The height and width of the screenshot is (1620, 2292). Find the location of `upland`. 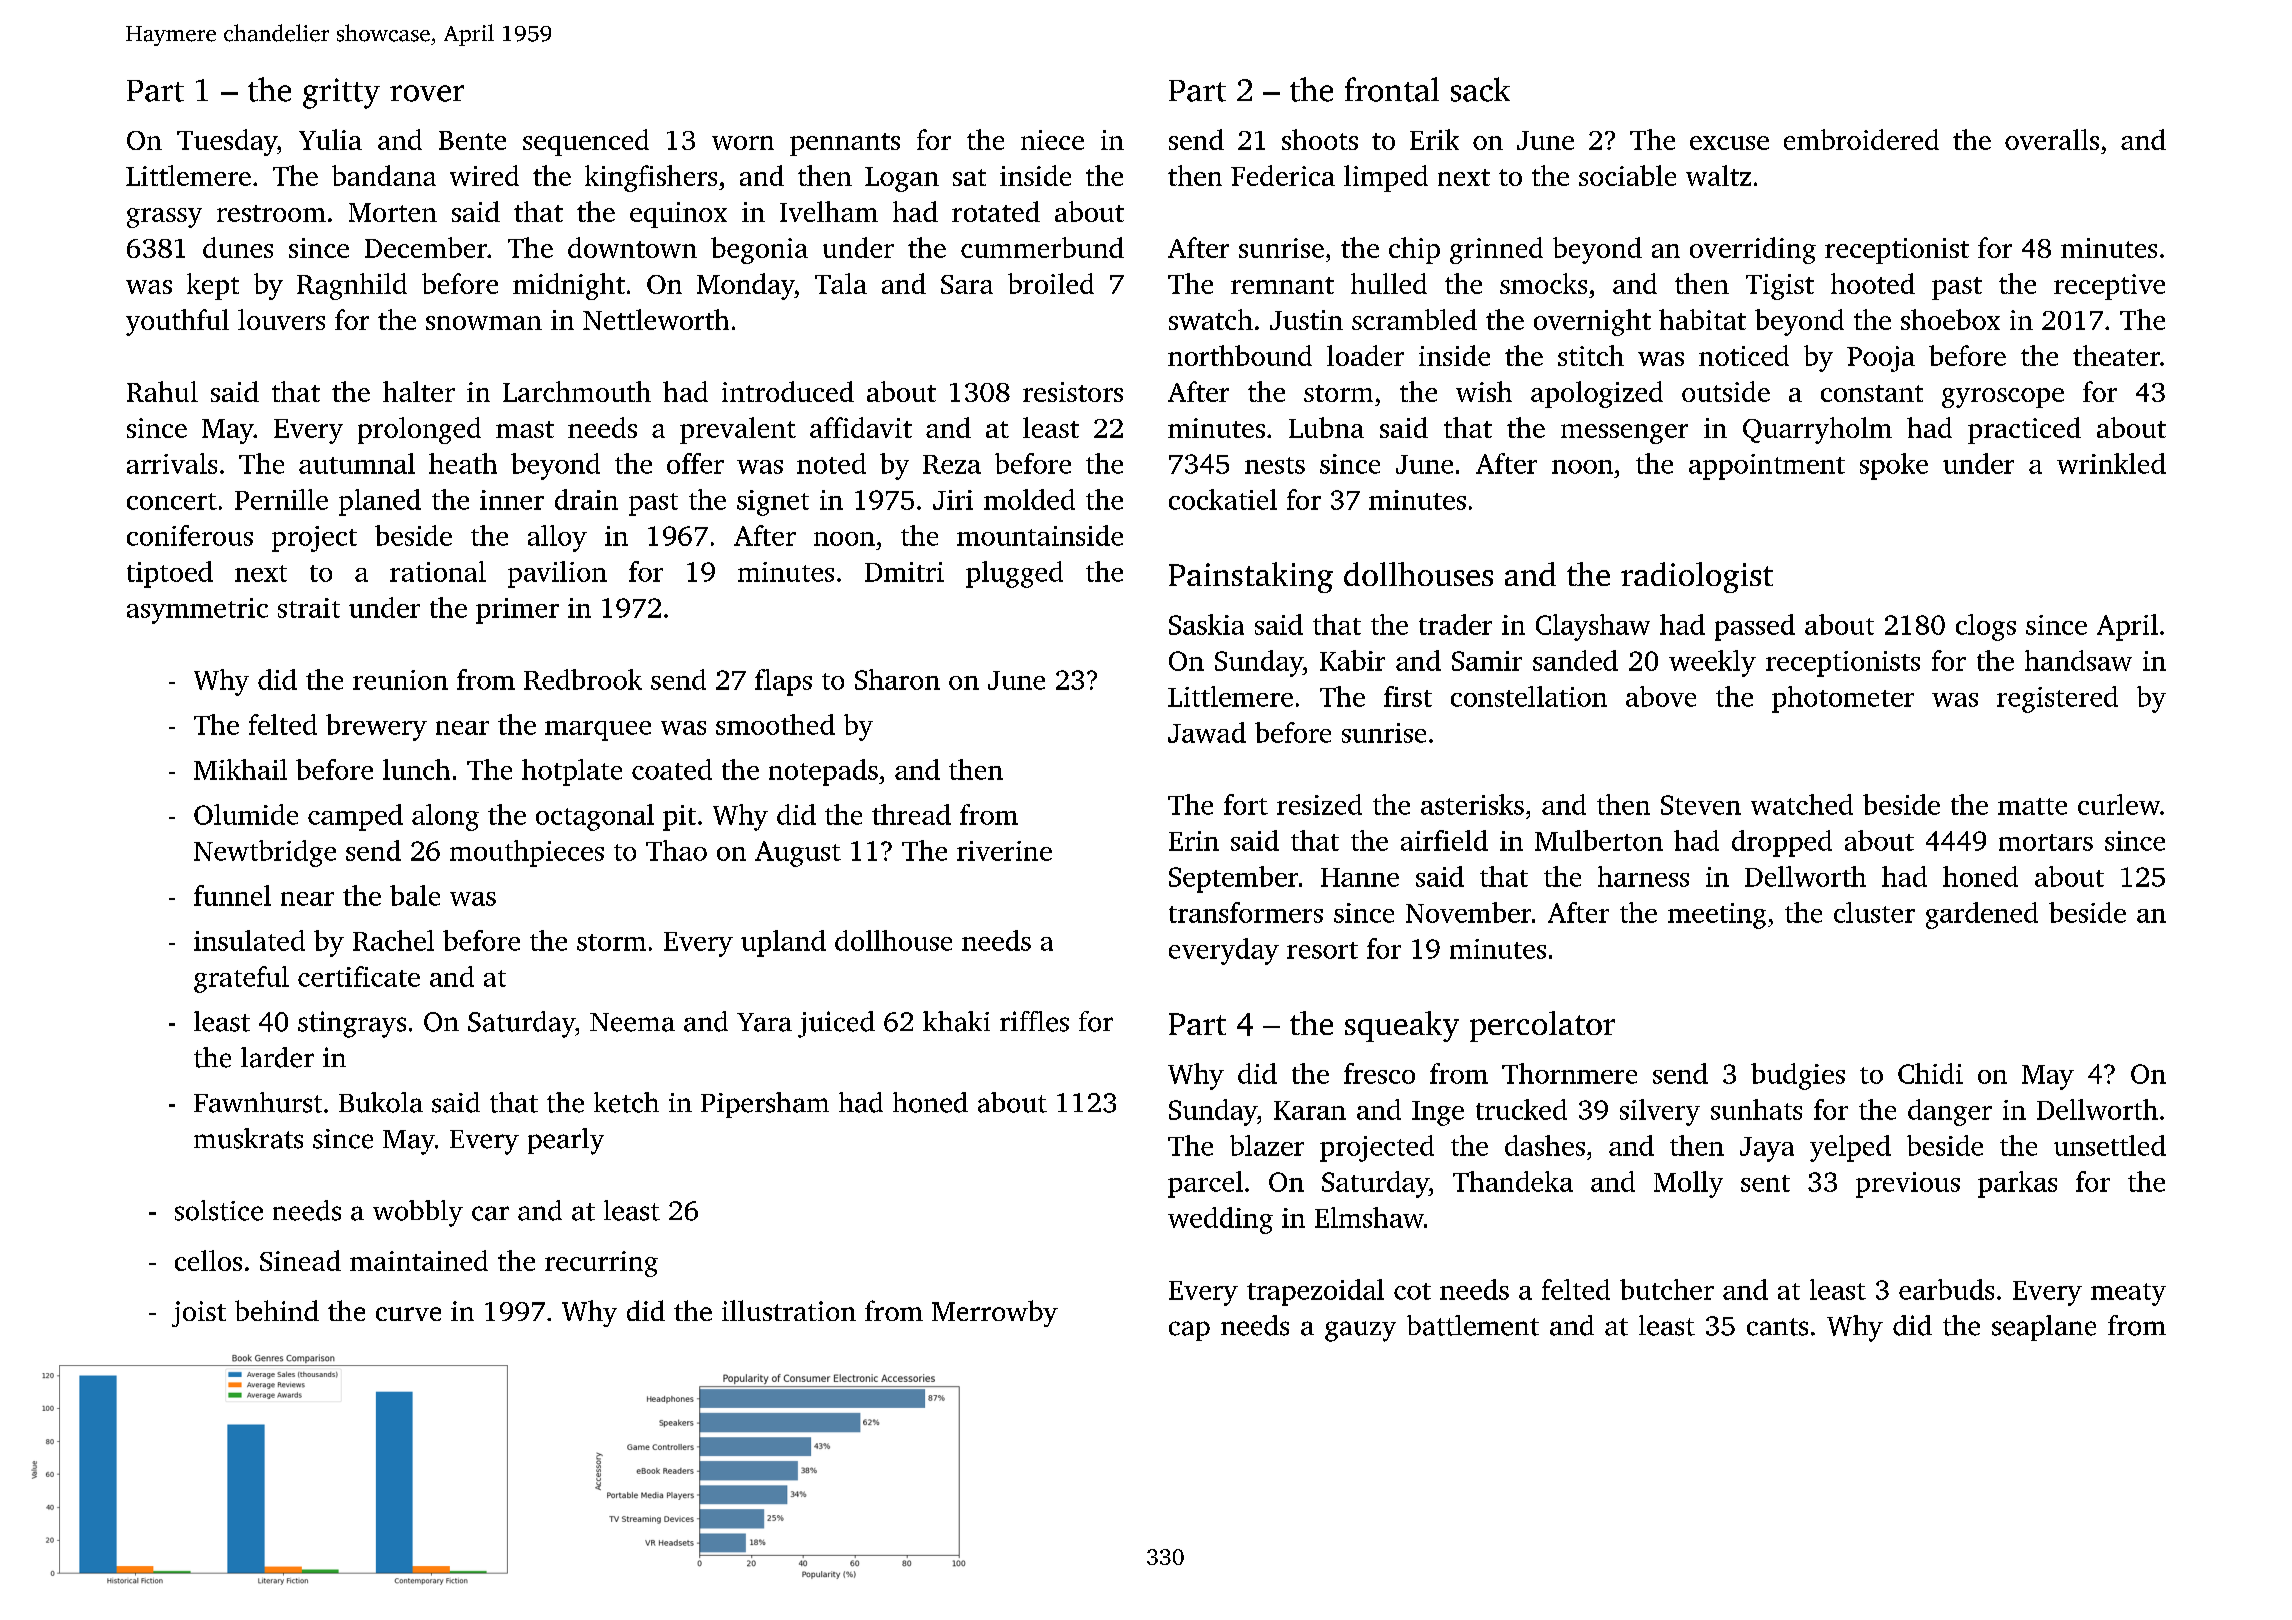

upland is located at coordinates (783, 943).
